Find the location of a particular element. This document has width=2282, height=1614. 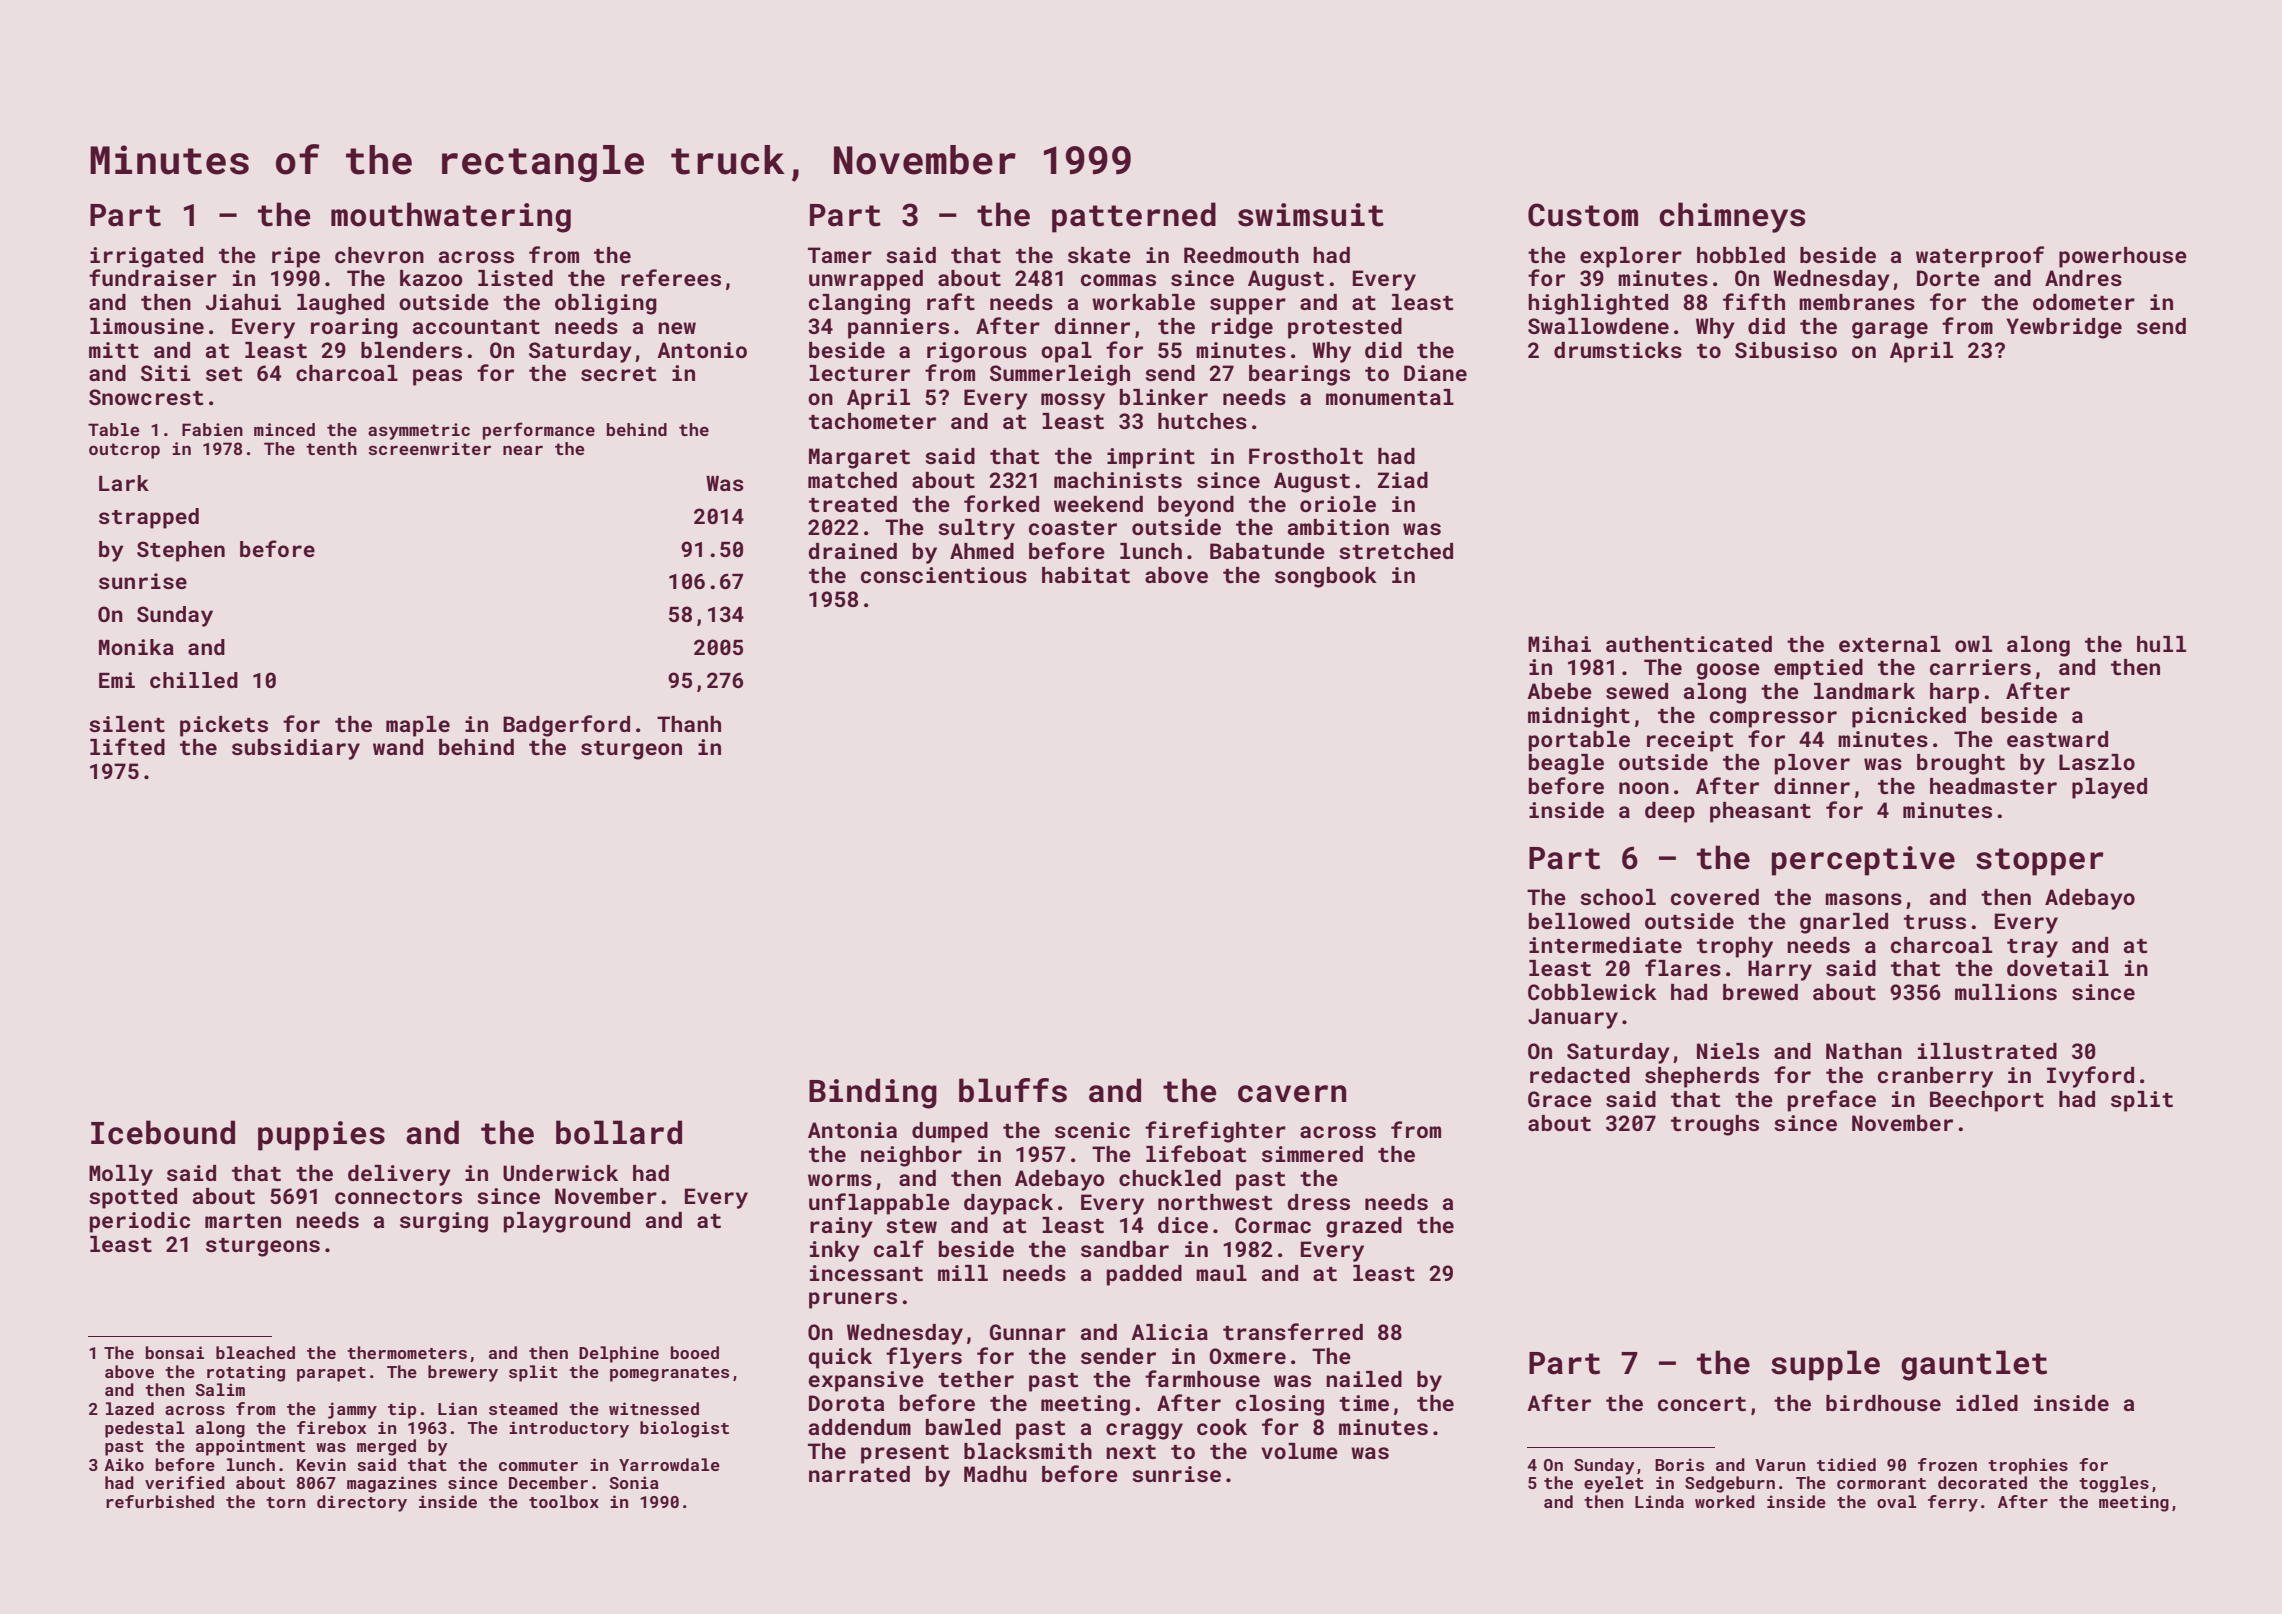

beagle is located at coordinates (1566, 764).
